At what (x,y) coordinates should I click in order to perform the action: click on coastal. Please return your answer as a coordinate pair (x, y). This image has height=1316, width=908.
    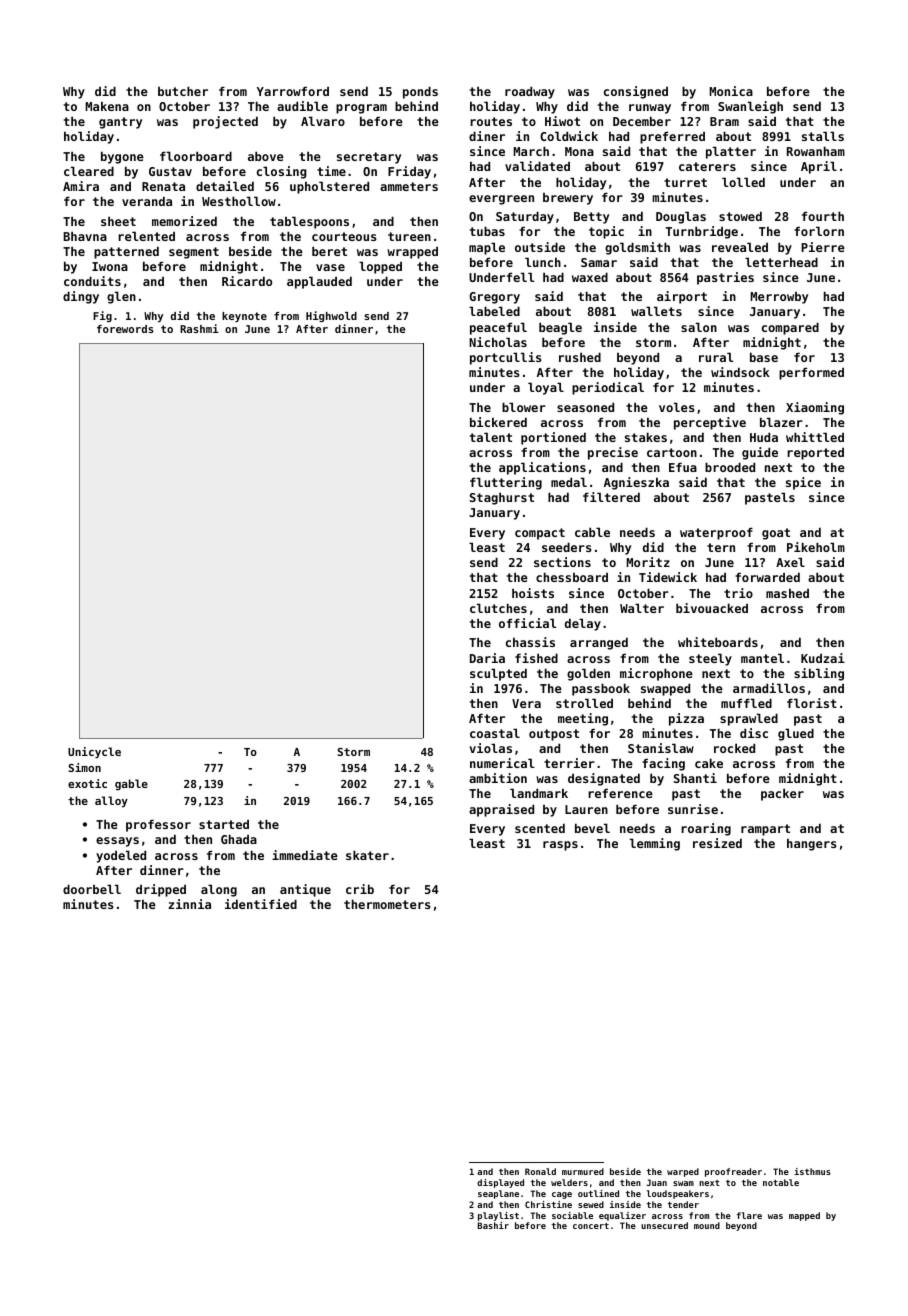
    Looking at the image, I should click on (495, 733).
